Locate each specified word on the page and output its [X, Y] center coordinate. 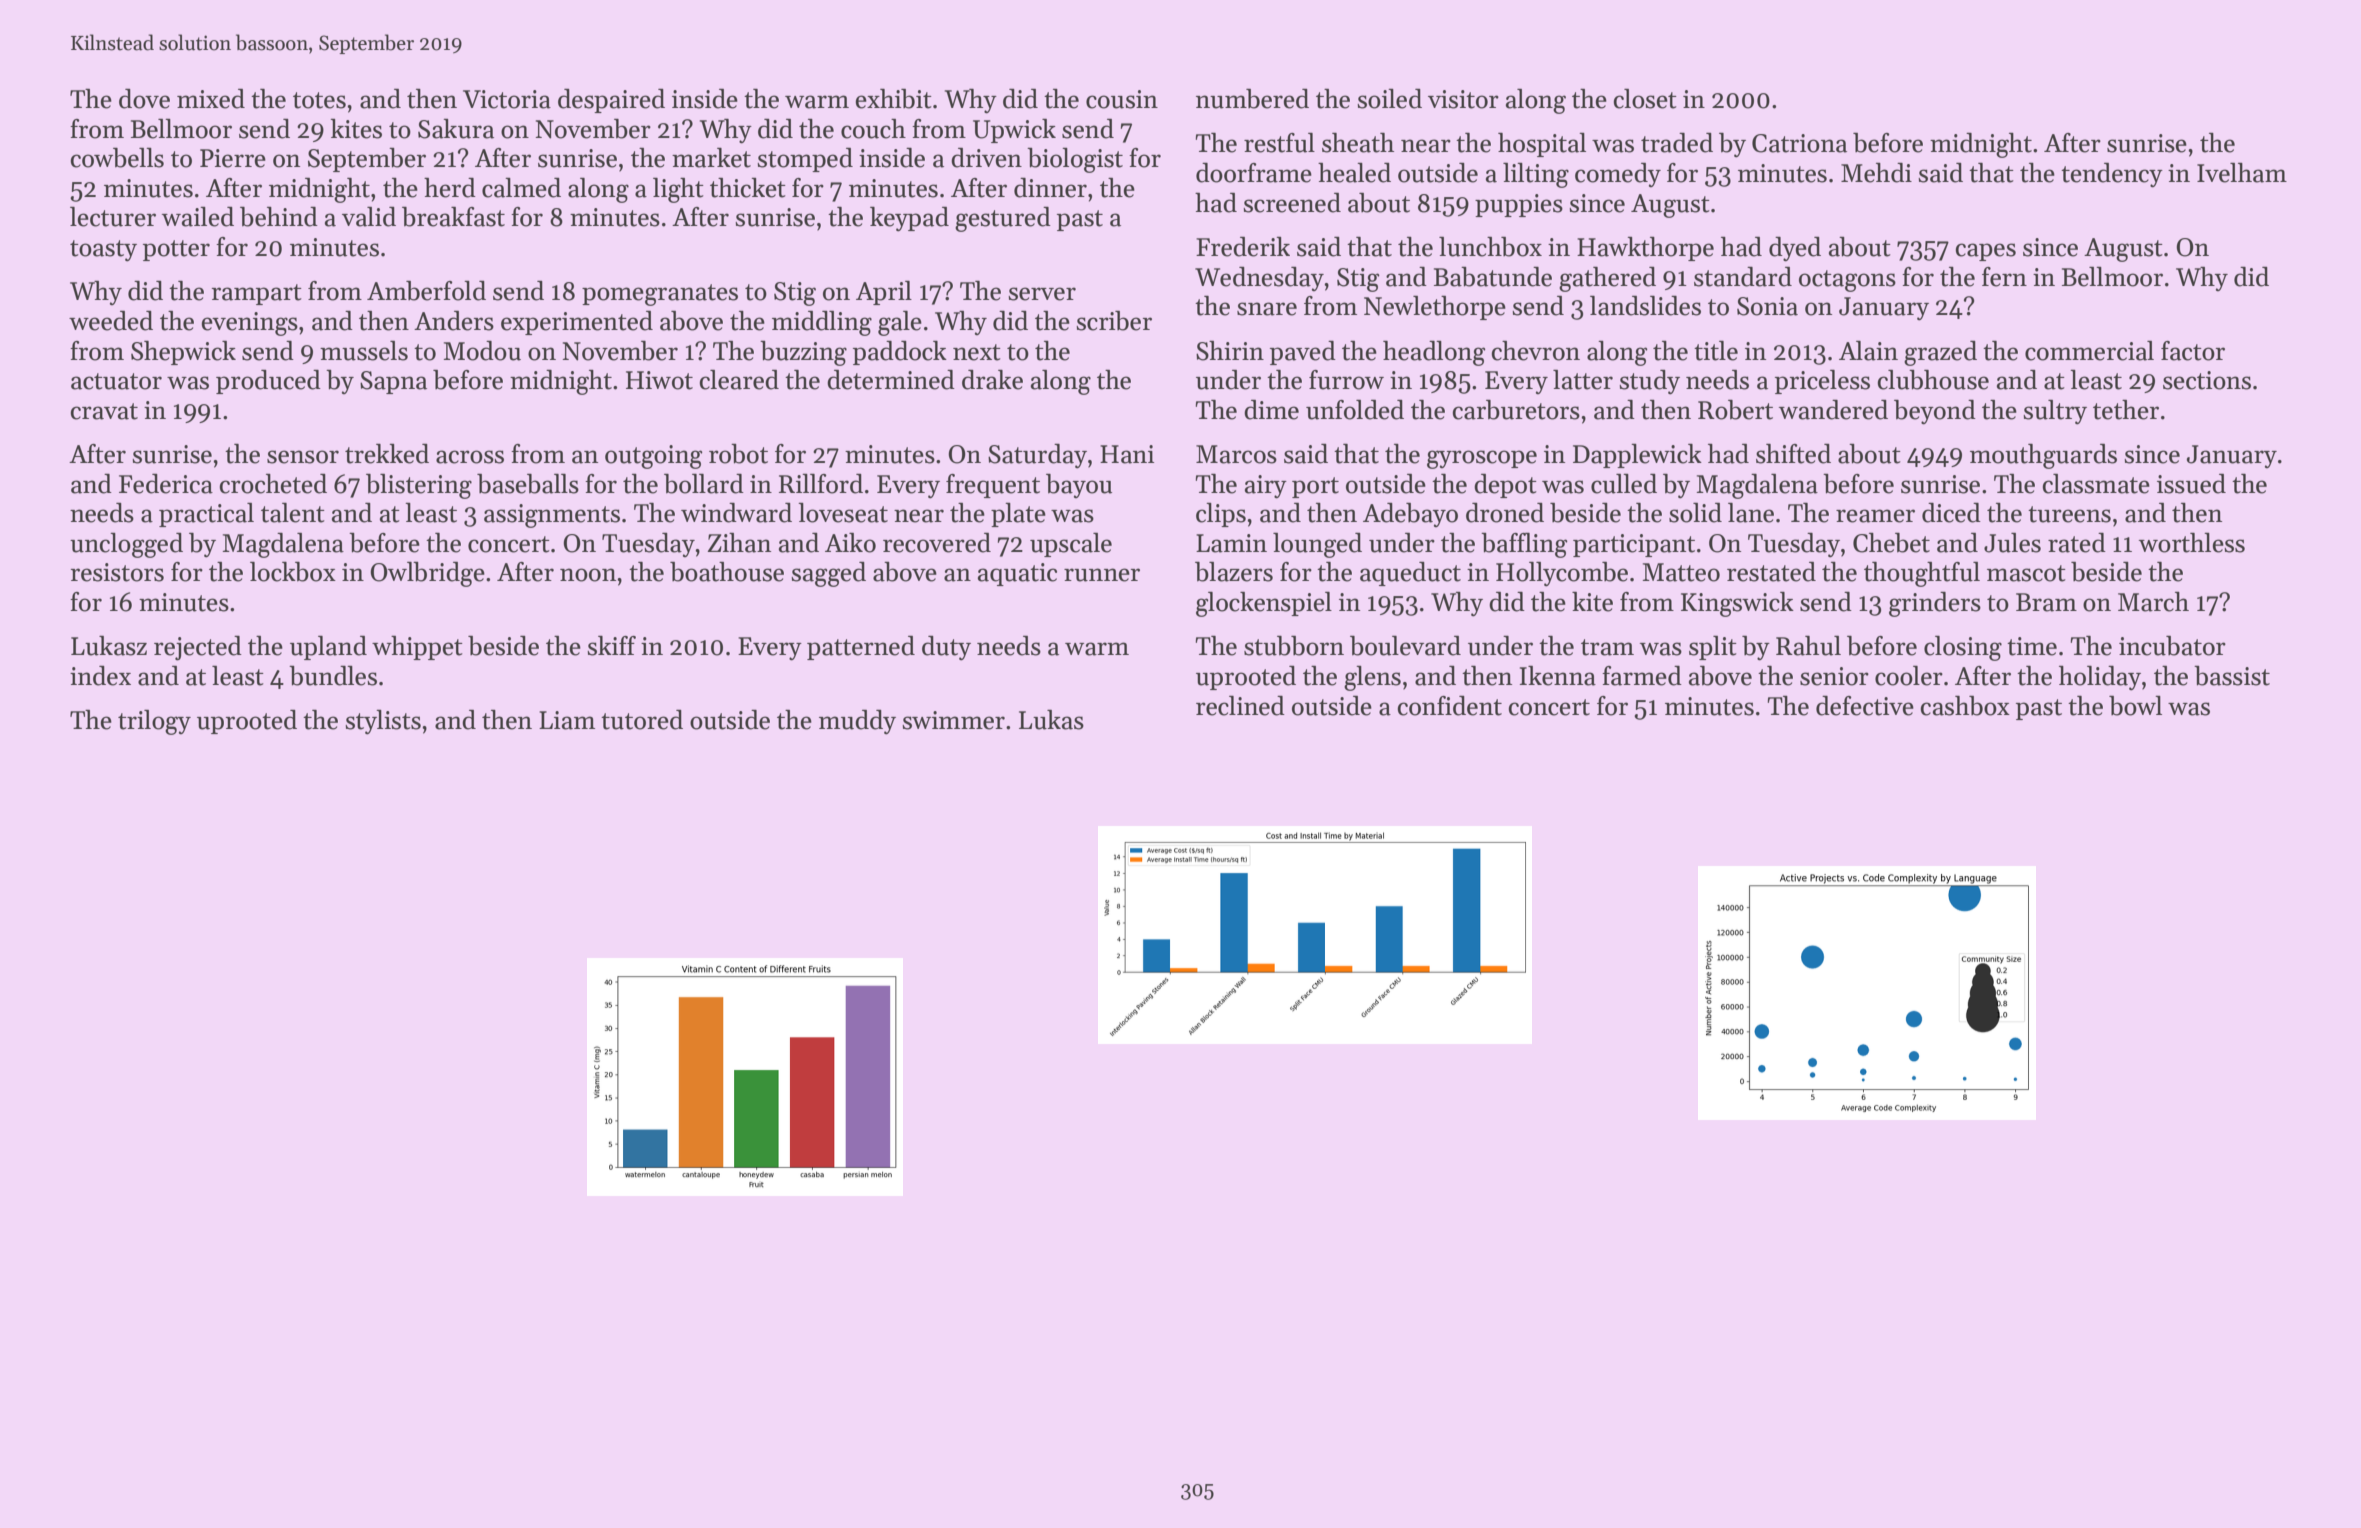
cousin [1122, 99]
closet [1645, 99]
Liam [567, 720]
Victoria [507, 99]
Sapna [393, 382]
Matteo [1681, 572]
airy [1266, 487]
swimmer [953, 720]
